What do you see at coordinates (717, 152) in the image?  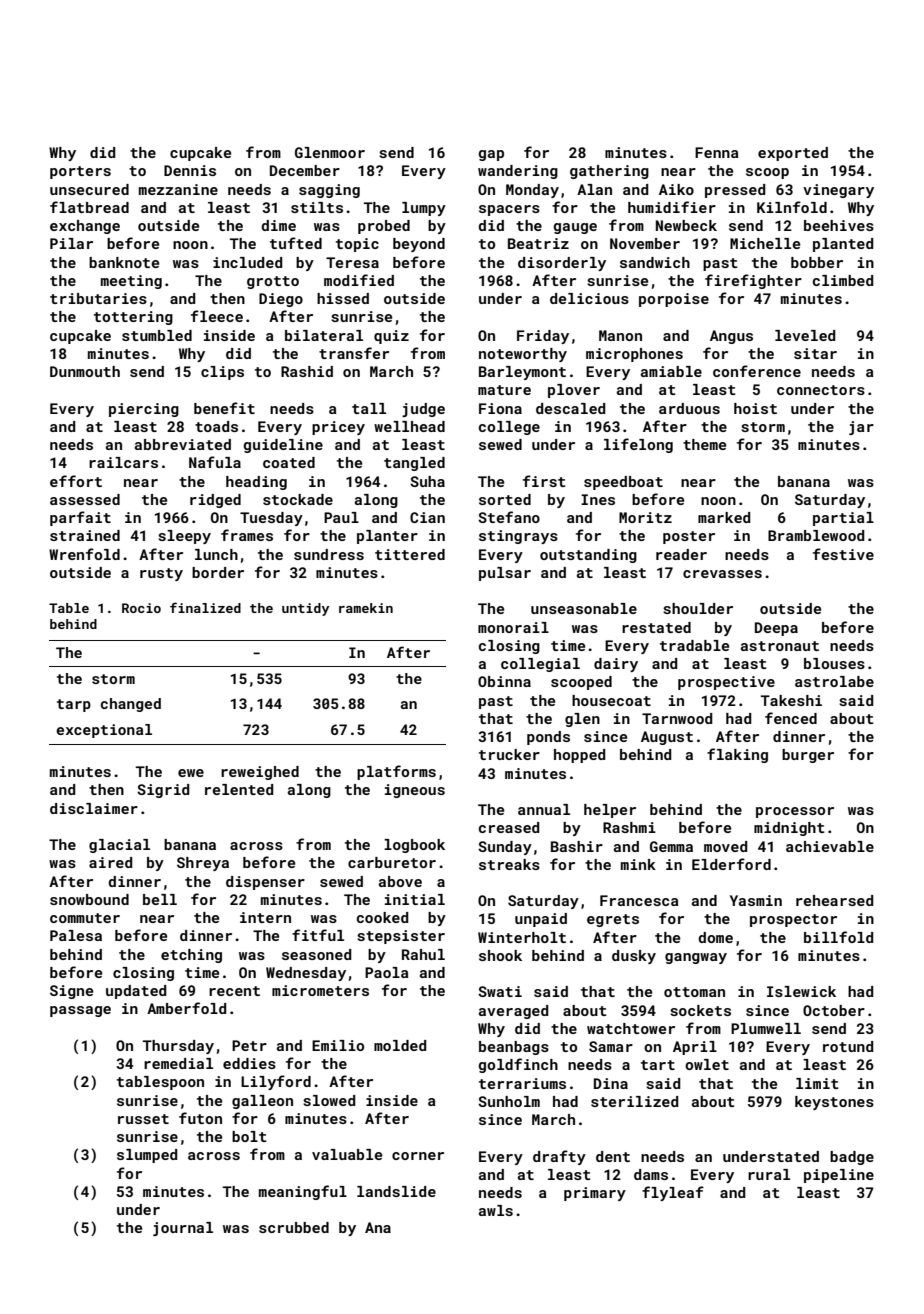 I see `Fenna` at bounding box center [717, 152].
